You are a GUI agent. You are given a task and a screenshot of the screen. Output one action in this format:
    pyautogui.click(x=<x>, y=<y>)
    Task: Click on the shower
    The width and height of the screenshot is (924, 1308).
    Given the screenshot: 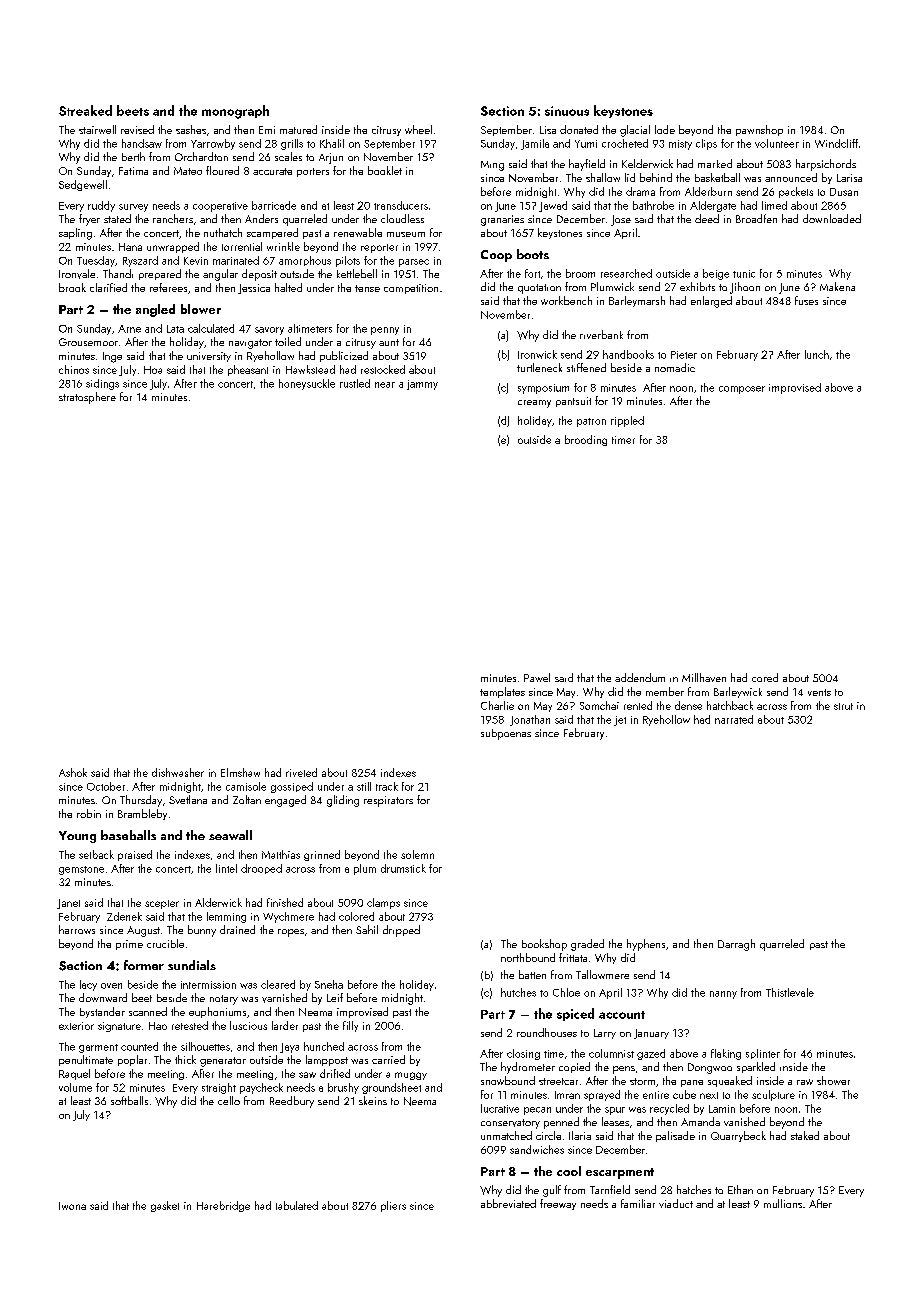 What is the action you would take?
    pyautogui.click(x=833, y=1080)
